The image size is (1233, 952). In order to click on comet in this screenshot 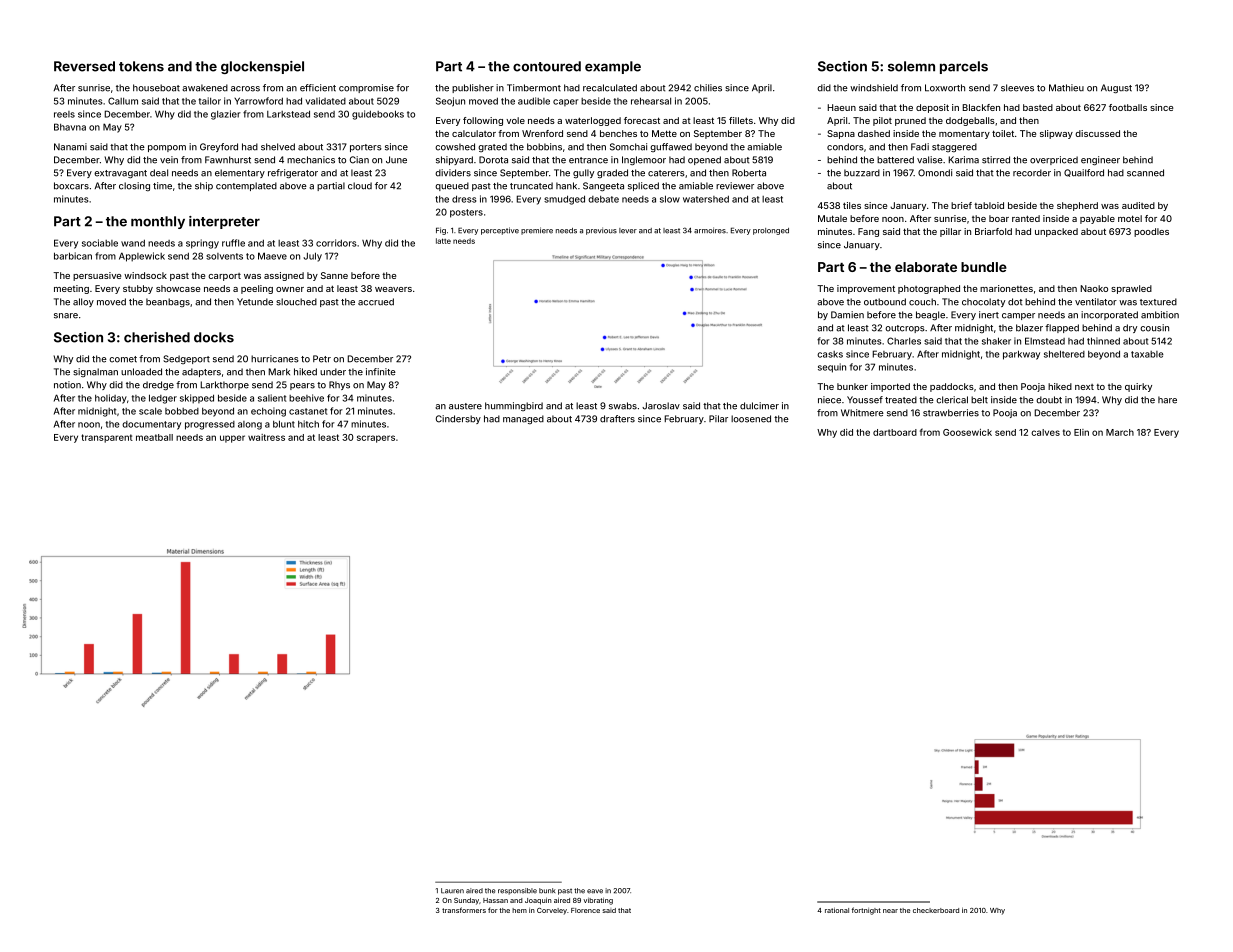, I will do `click(123, 359)`.
